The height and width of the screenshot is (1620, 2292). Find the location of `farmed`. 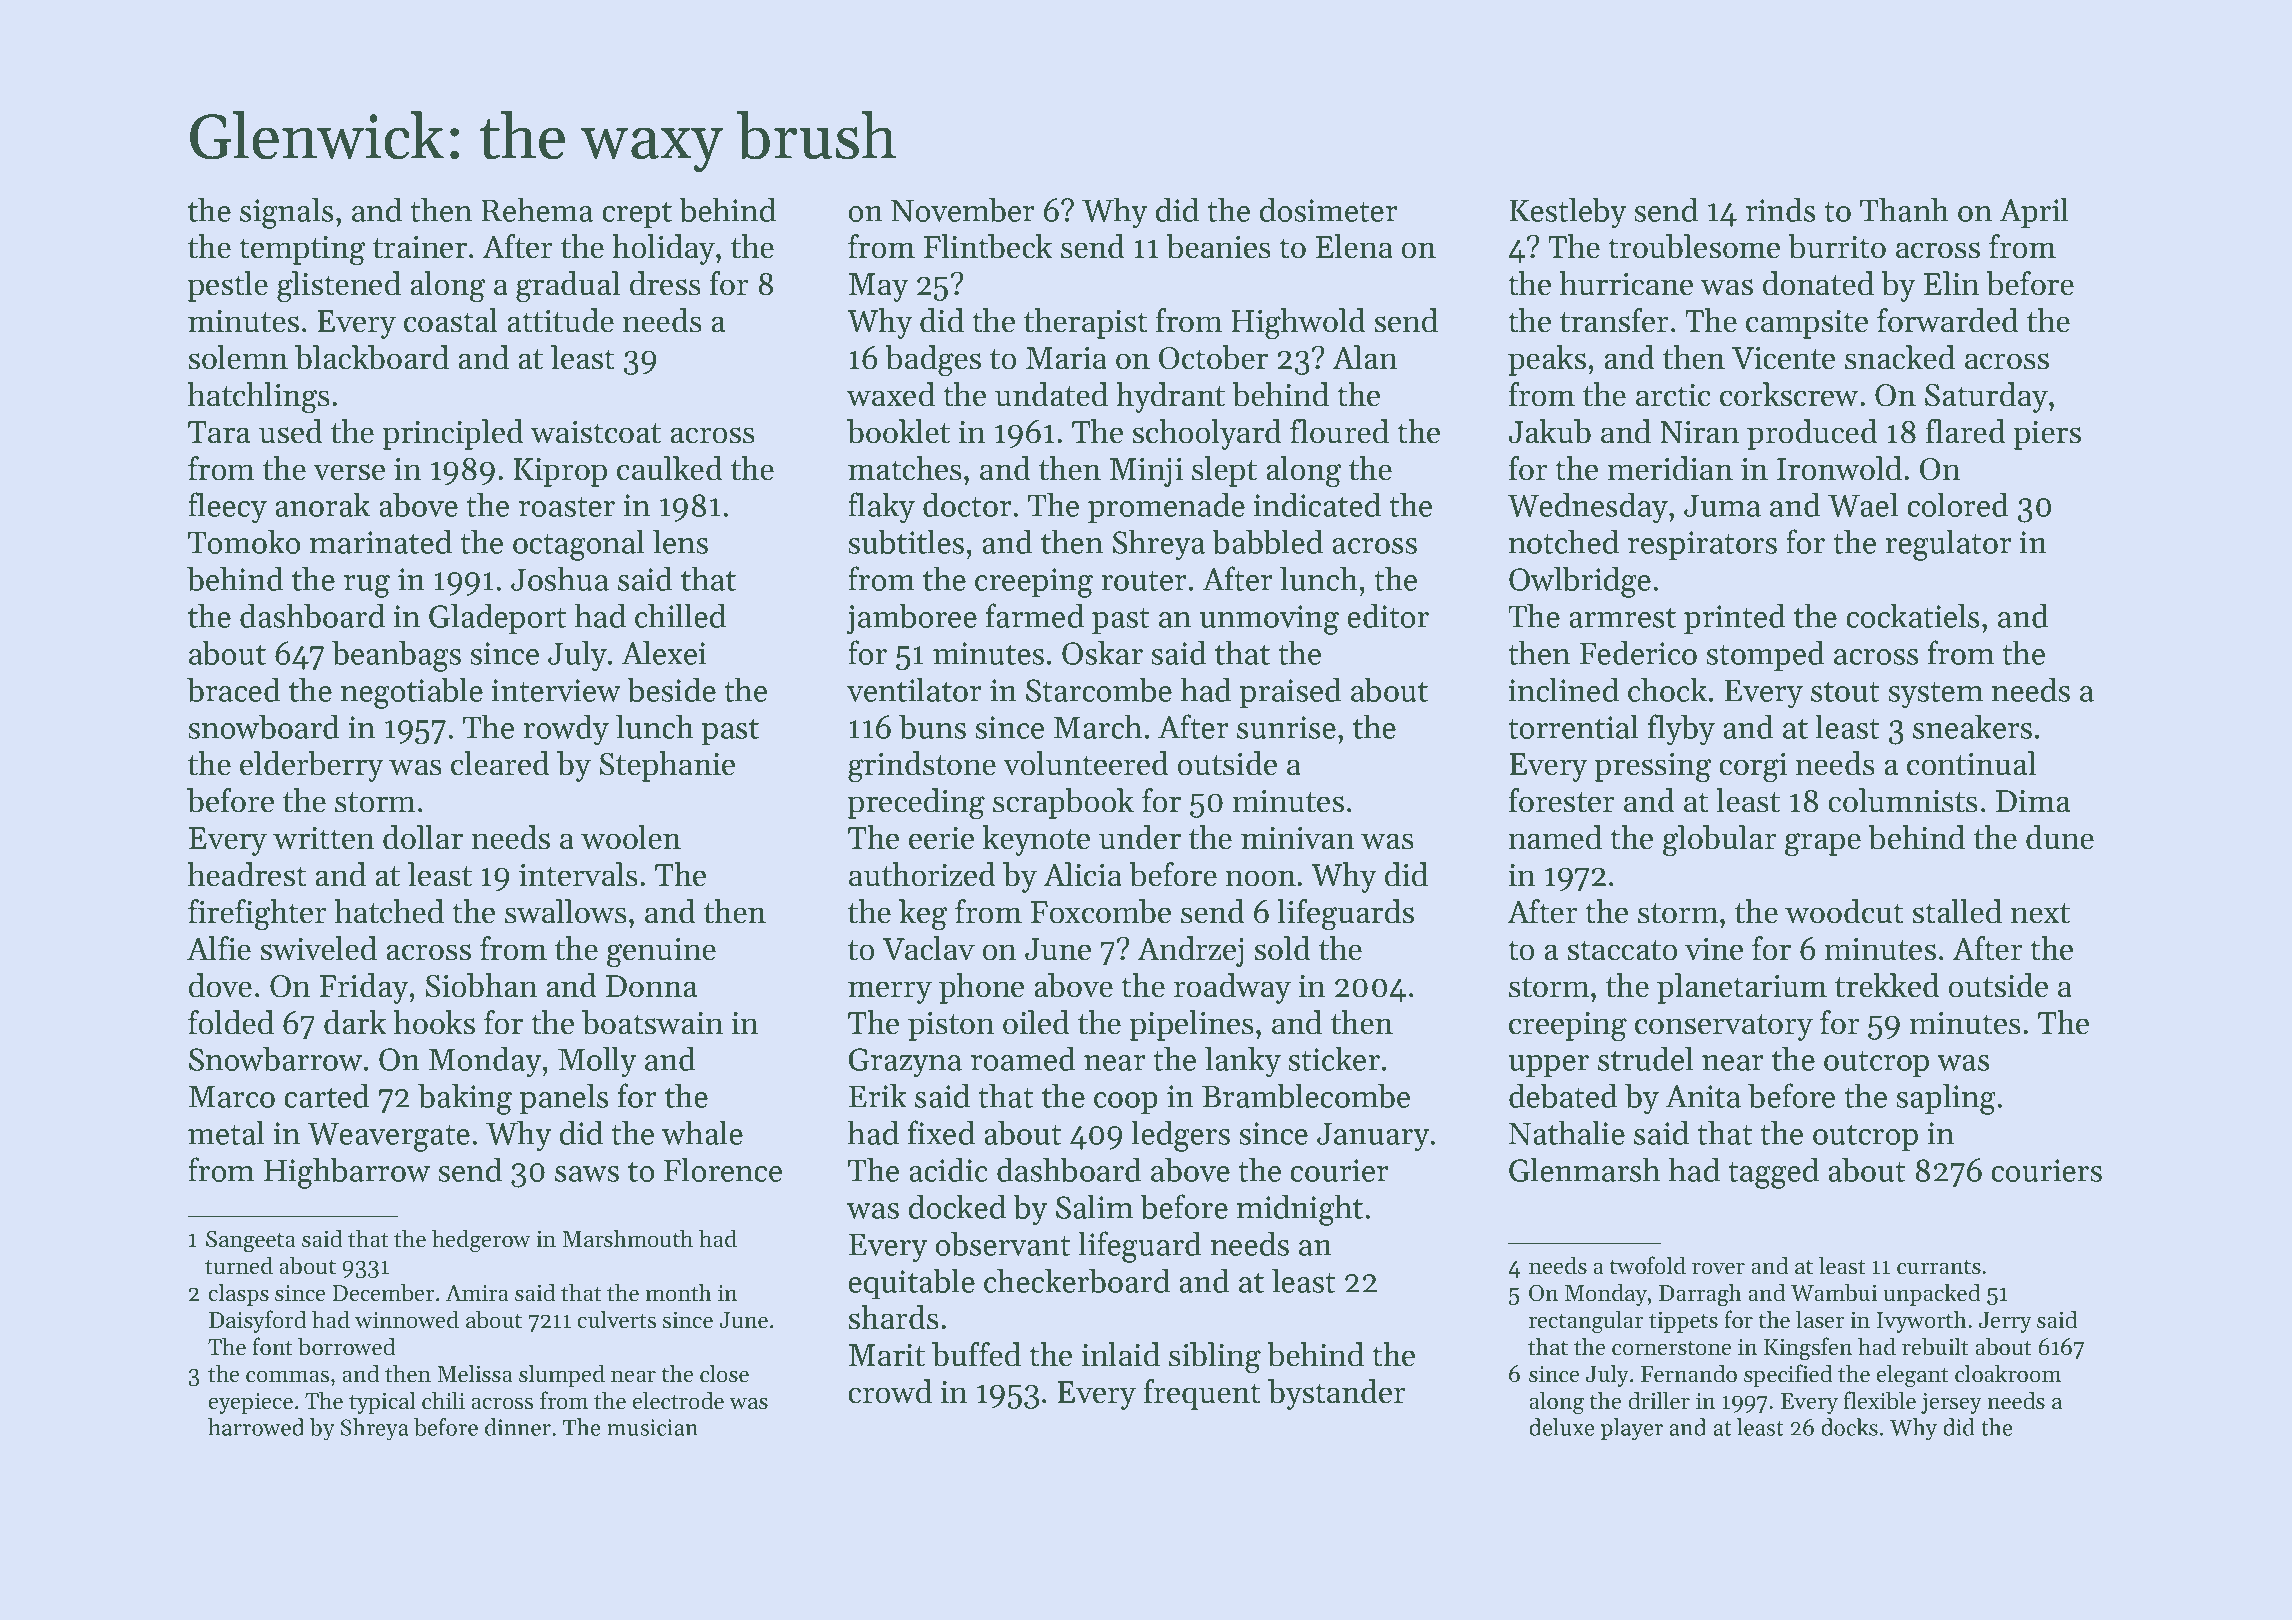

farmed is located at coordinates (1035, 615).
